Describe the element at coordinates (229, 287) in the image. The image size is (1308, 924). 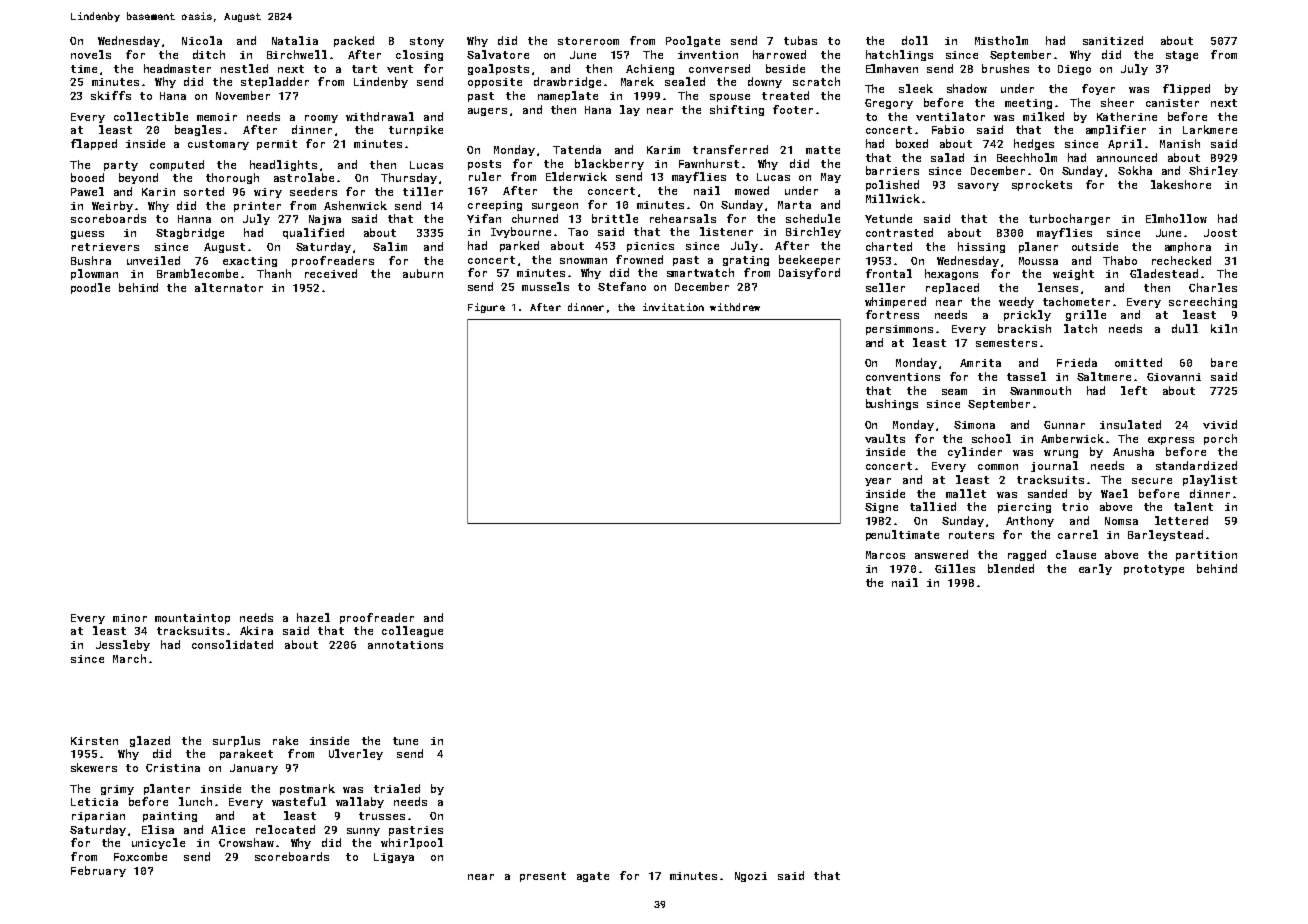
I see `alternator` at that location.
